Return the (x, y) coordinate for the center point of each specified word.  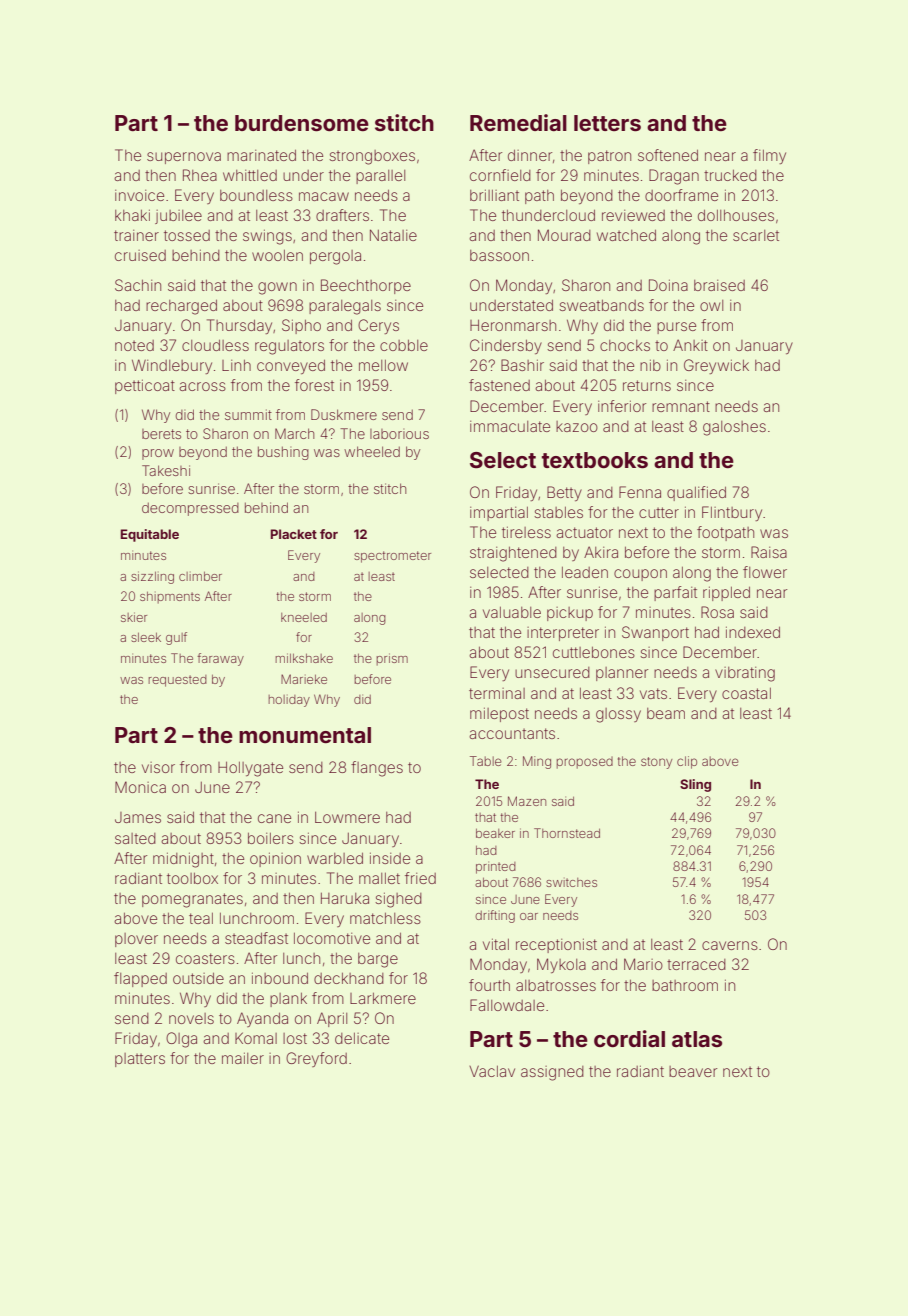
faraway (220, 659)
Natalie (393, 235)
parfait (675, 593)
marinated (261, 155)
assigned (552, 1073)
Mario (643, 964)
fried (420, 878)
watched (626, 235)
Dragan (674, 177)
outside (198, 978)
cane (274, 818)
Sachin (138, 285)
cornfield (500, 175)
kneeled (304, 617)
